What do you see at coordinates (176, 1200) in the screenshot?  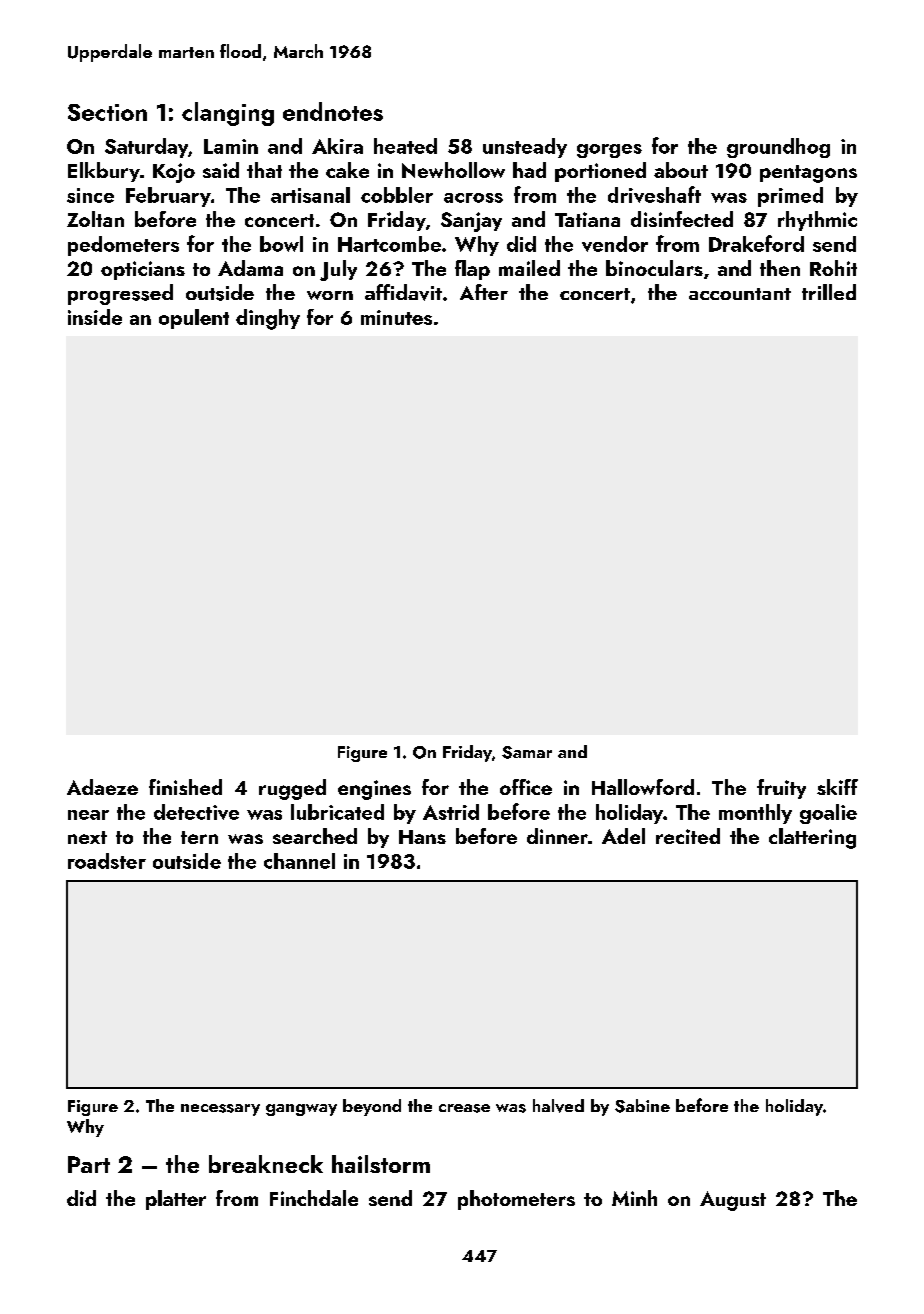 I see `platter` at bounding box center [176, 1200].
